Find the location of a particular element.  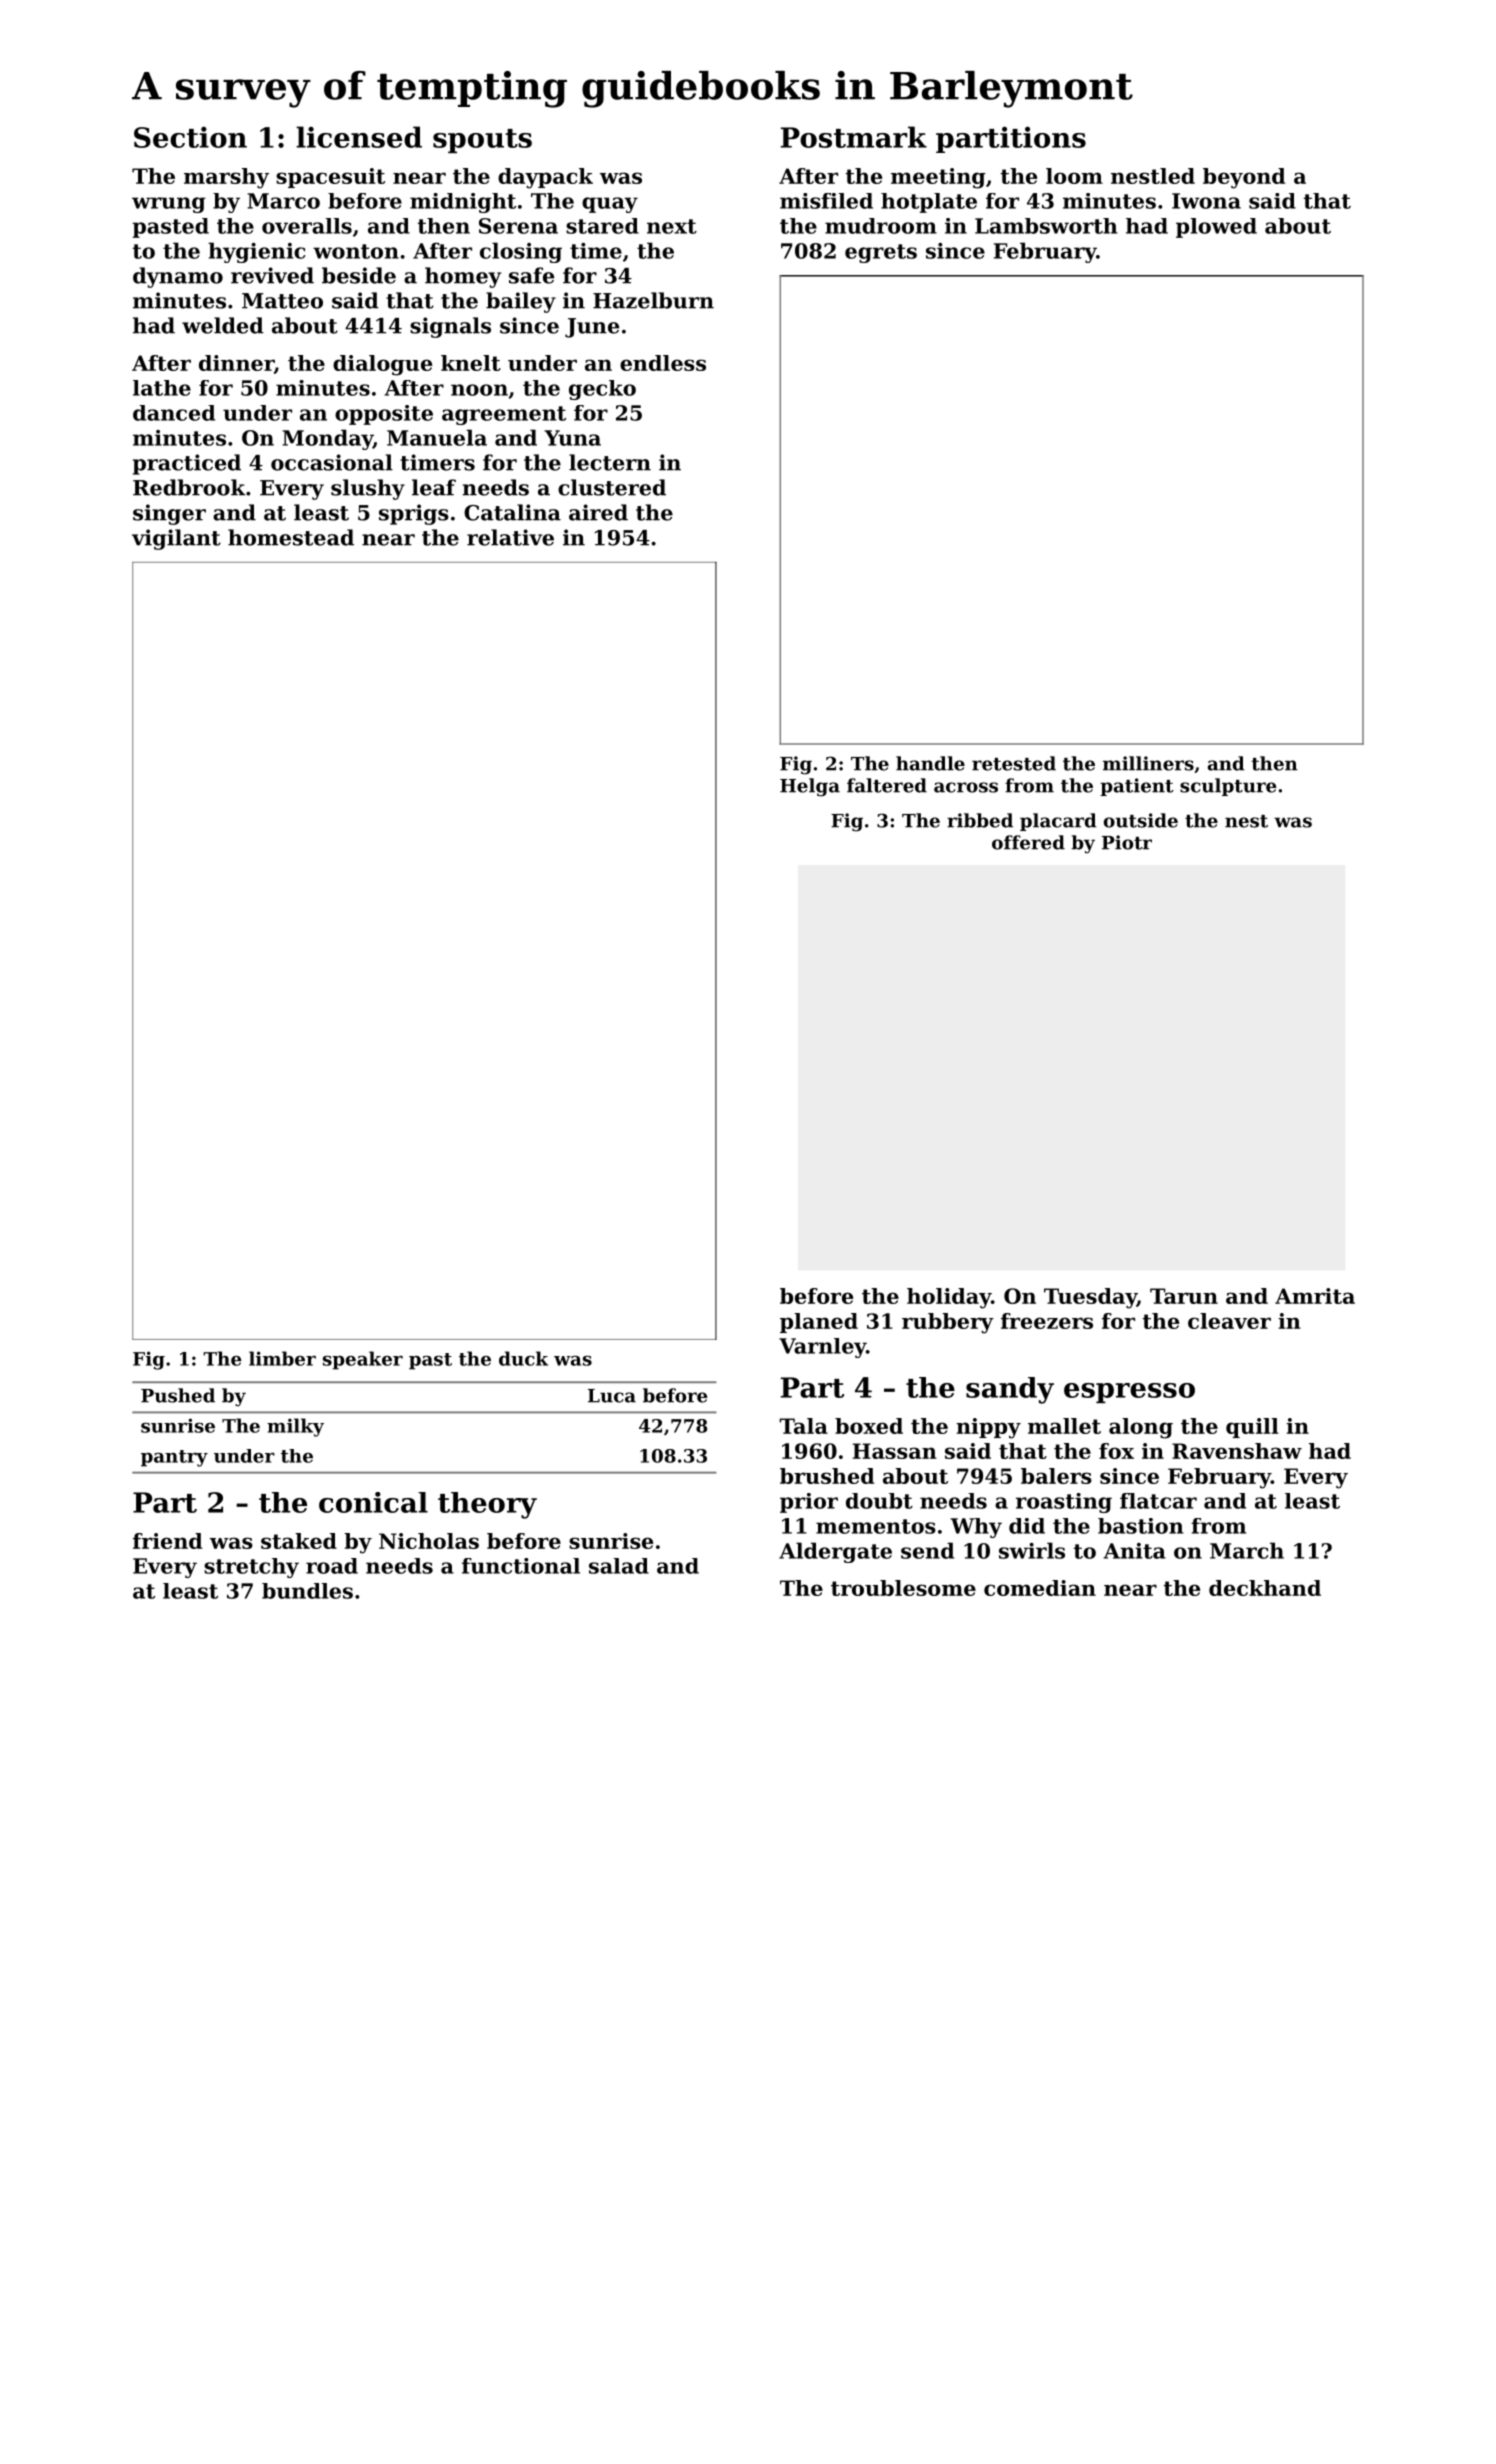

limber is located at coordinates (282, 1358).
